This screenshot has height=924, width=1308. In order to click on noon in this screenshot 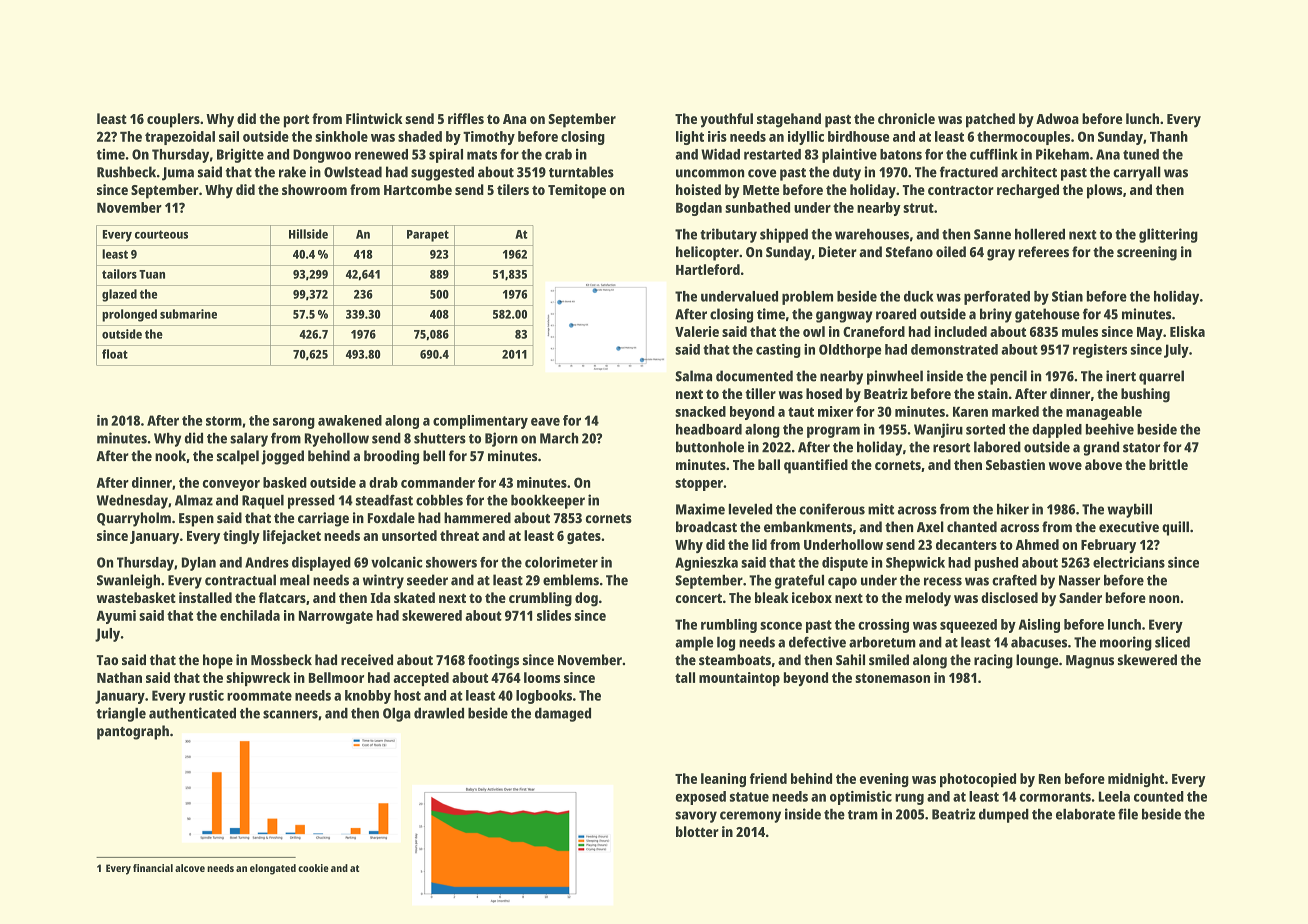, I will do `click(1164, 599)`.
